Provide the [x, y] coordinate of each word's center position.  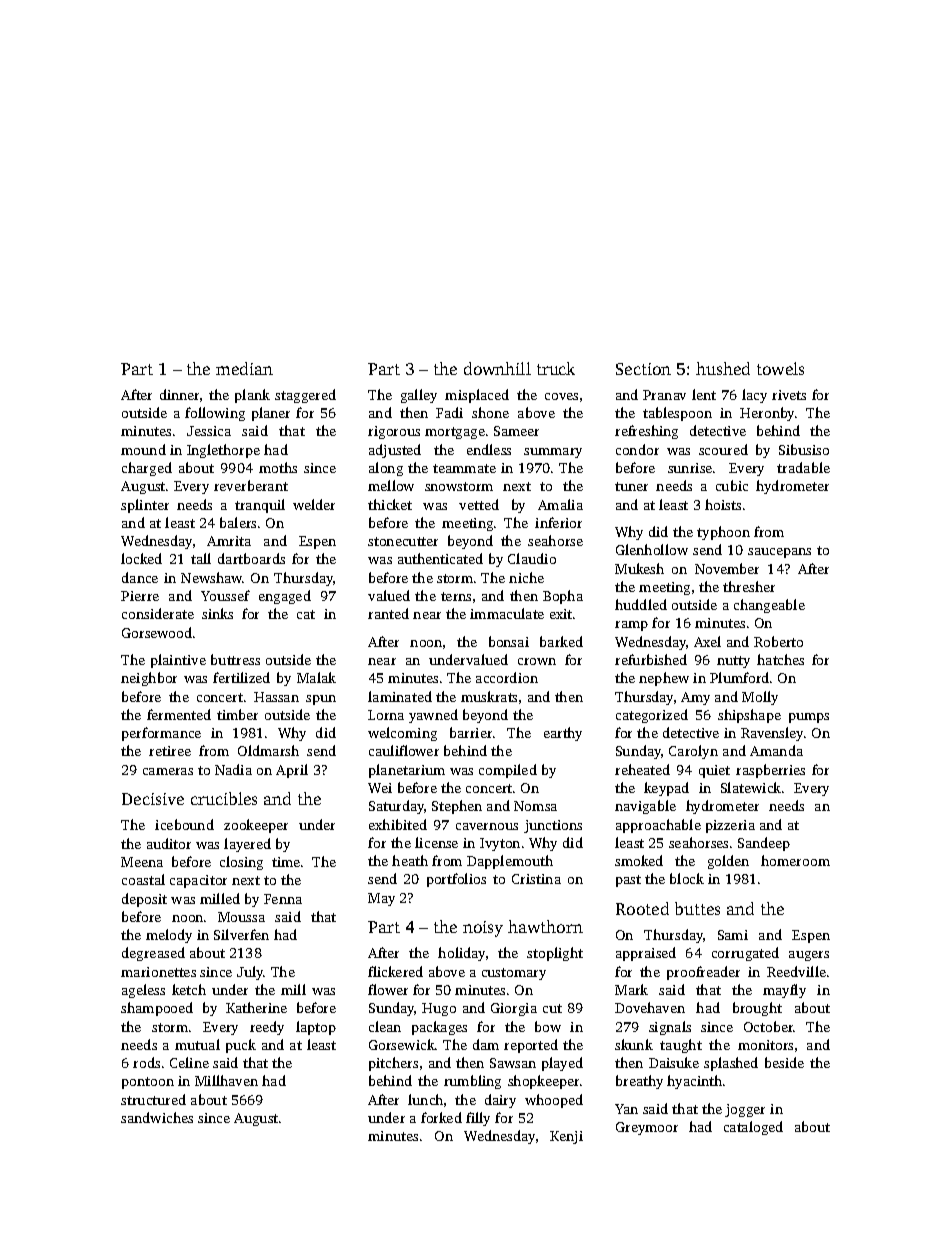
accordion [507, 677]
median [244, 368]
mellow [391, 485]
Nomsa [535, 806]
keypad [666, 789]
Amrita [229, 541]
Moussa [241, 917]
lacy [754, 396]
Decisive [153, 799]
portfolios [456, 880]
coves [561, 396]
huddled [641, 604]
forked [441, 1117]
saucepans [779, 553]
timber [237, 714]
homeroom [795, 860]
